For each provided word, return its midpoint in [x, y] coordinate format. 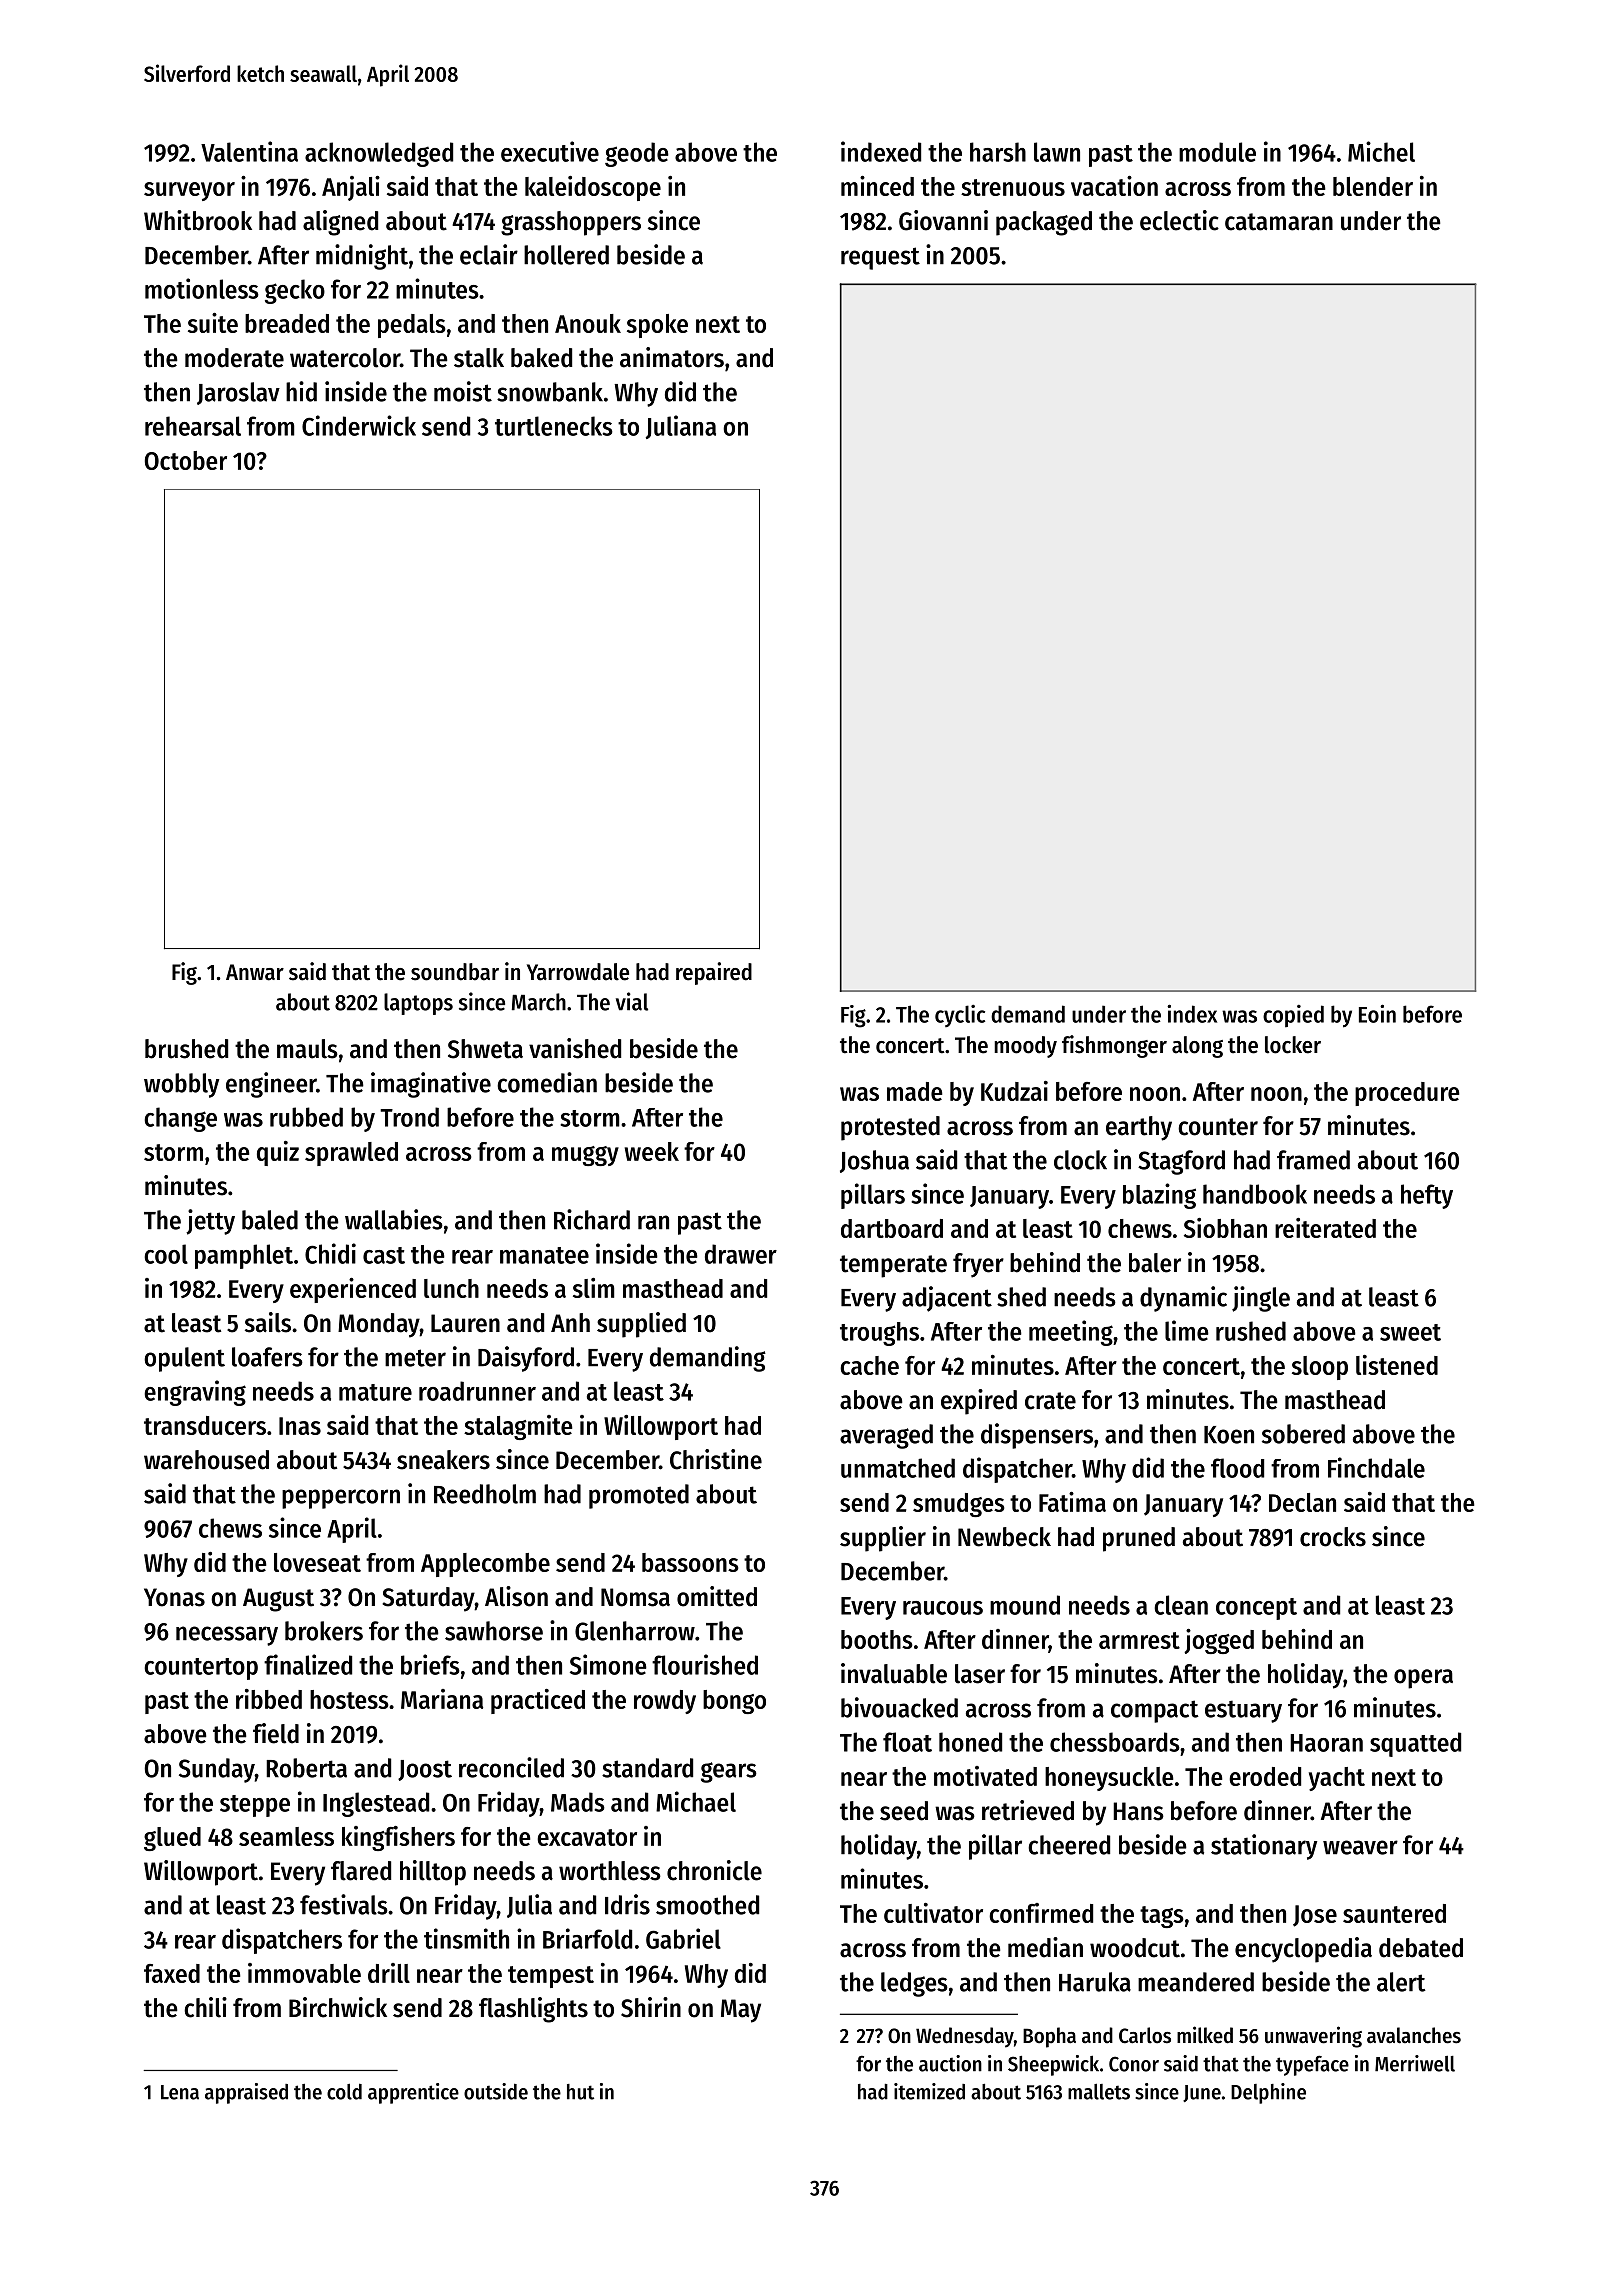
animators [672, 357]
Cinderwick [359, 425]
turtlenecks [554, 426]
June [1202, 2093]
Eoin [1377, 1013]
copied [1293, 1016]
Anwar [255, 972]
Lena [180, 2092]
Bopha [1049, 2037]
